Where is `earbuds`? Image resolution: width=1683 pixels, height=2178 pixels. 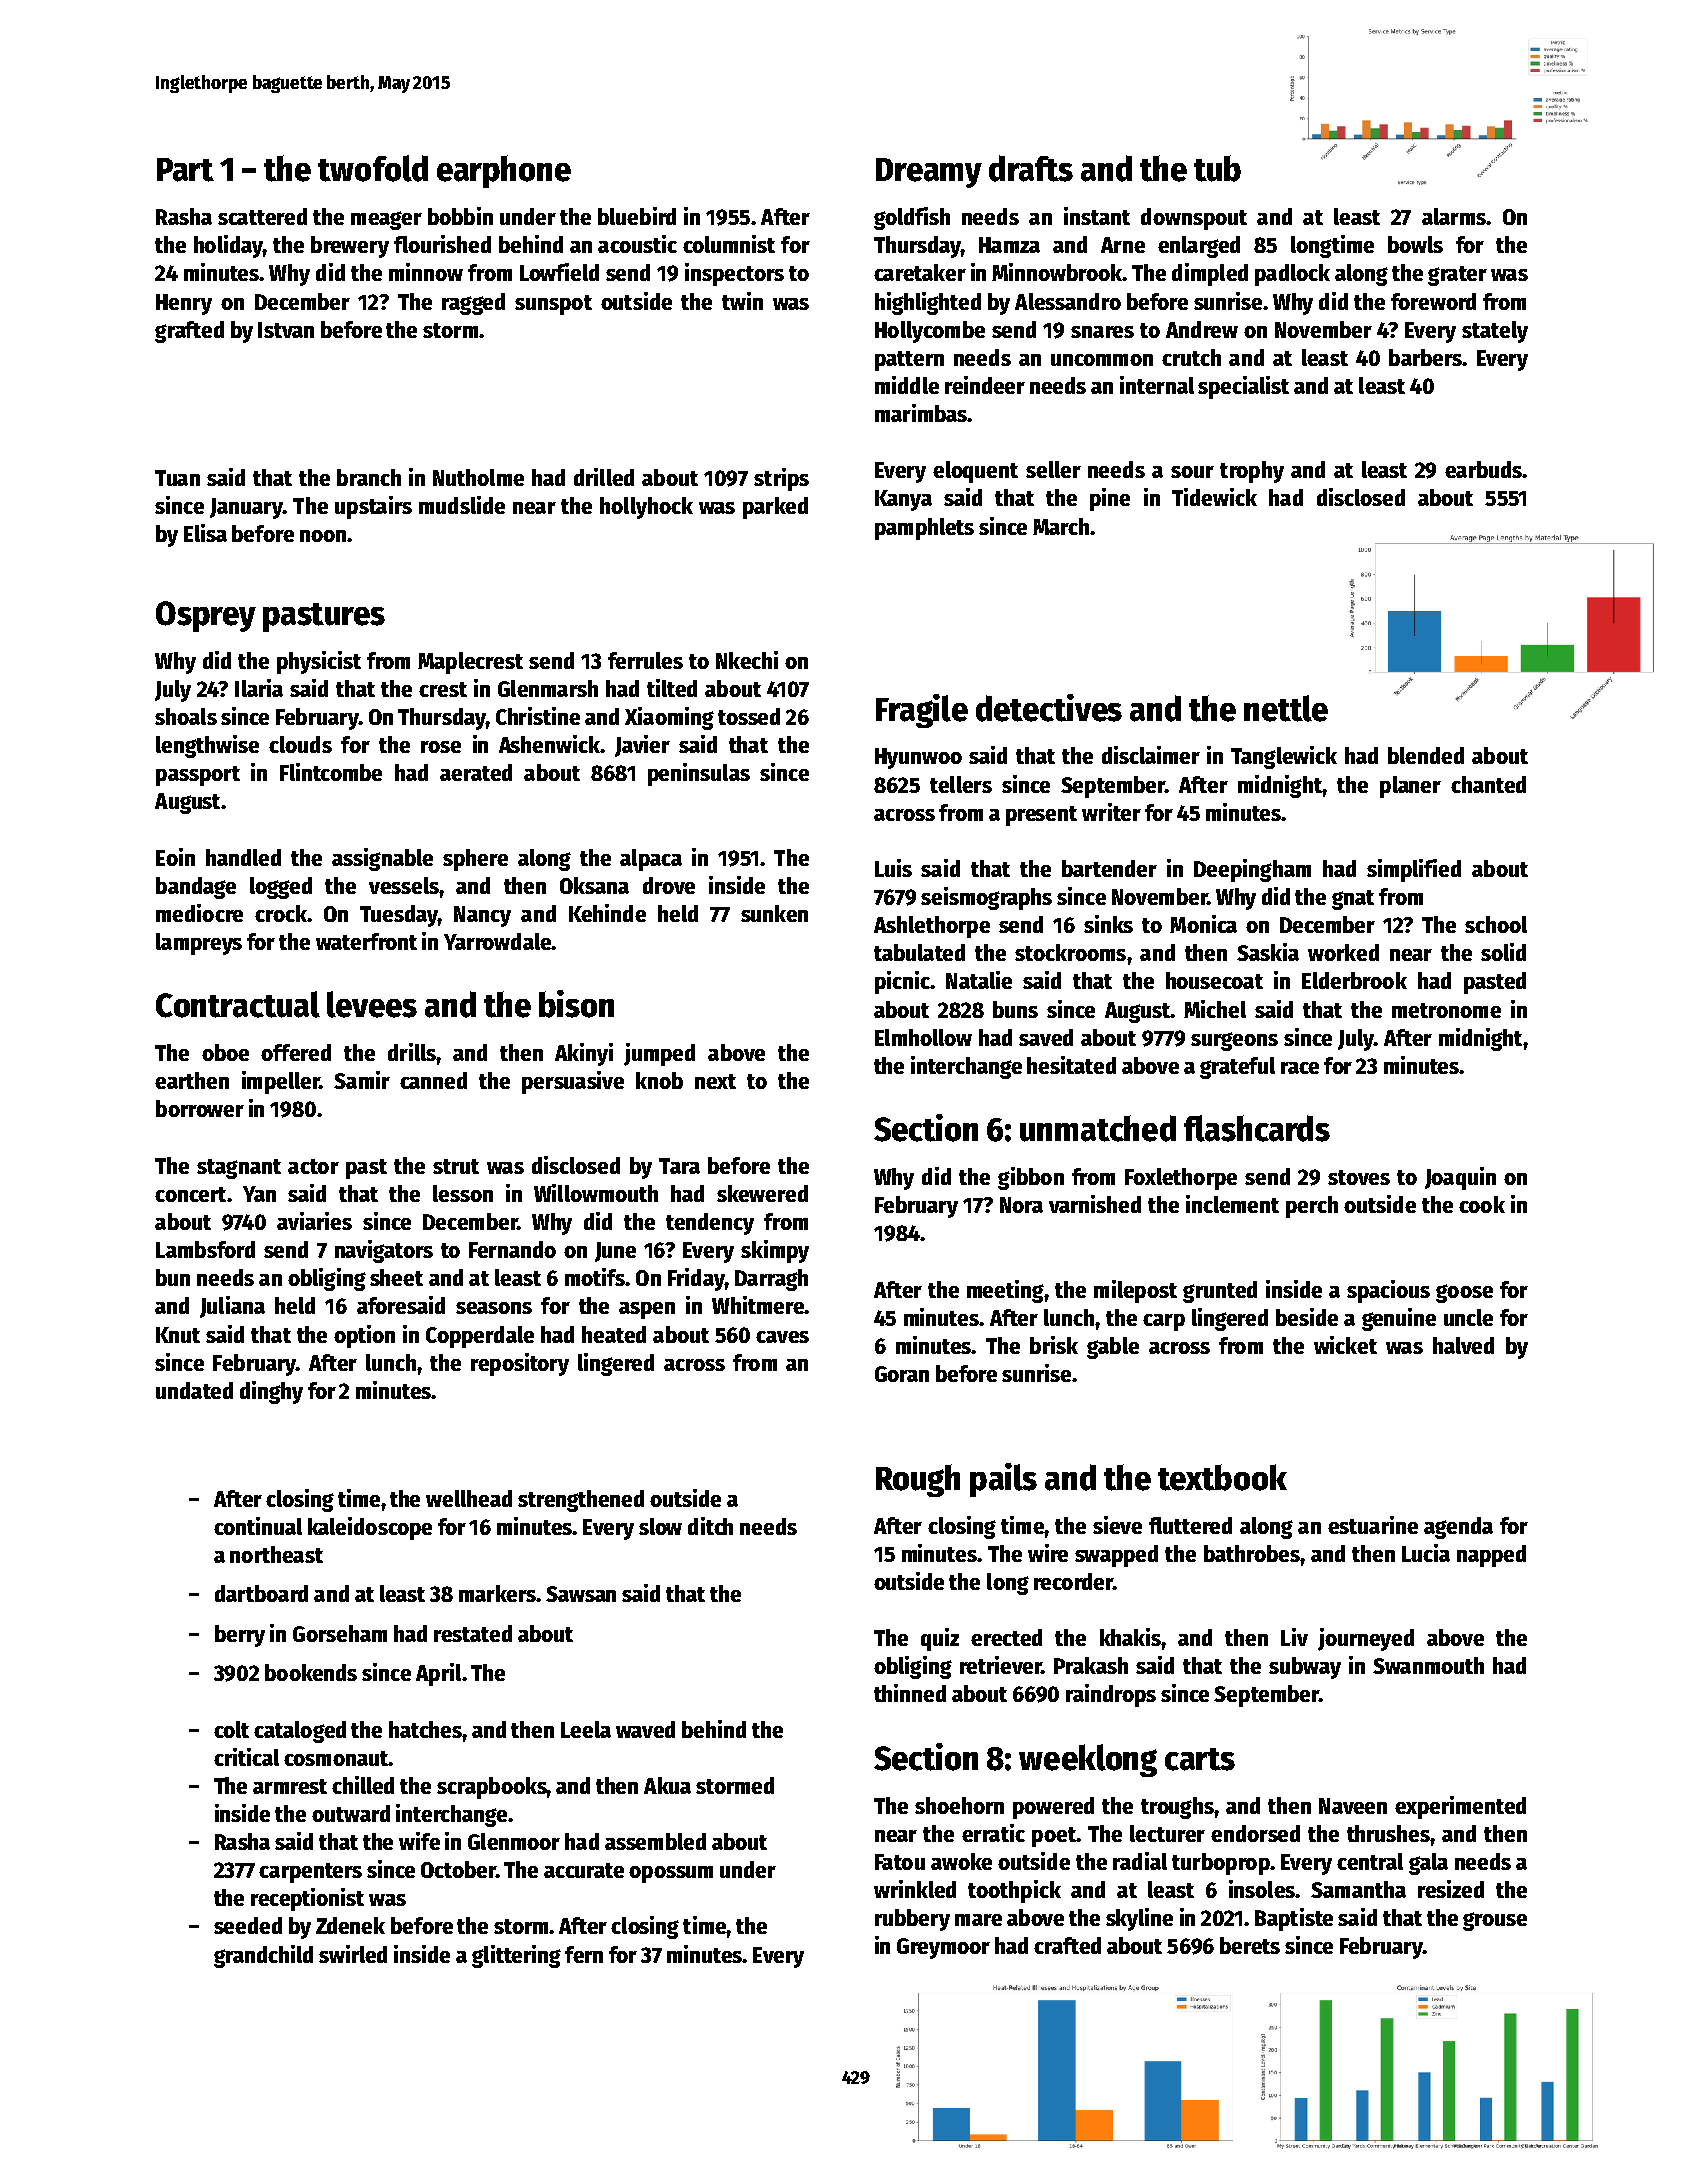
earbuds is located at coordinates (1484, 469).
